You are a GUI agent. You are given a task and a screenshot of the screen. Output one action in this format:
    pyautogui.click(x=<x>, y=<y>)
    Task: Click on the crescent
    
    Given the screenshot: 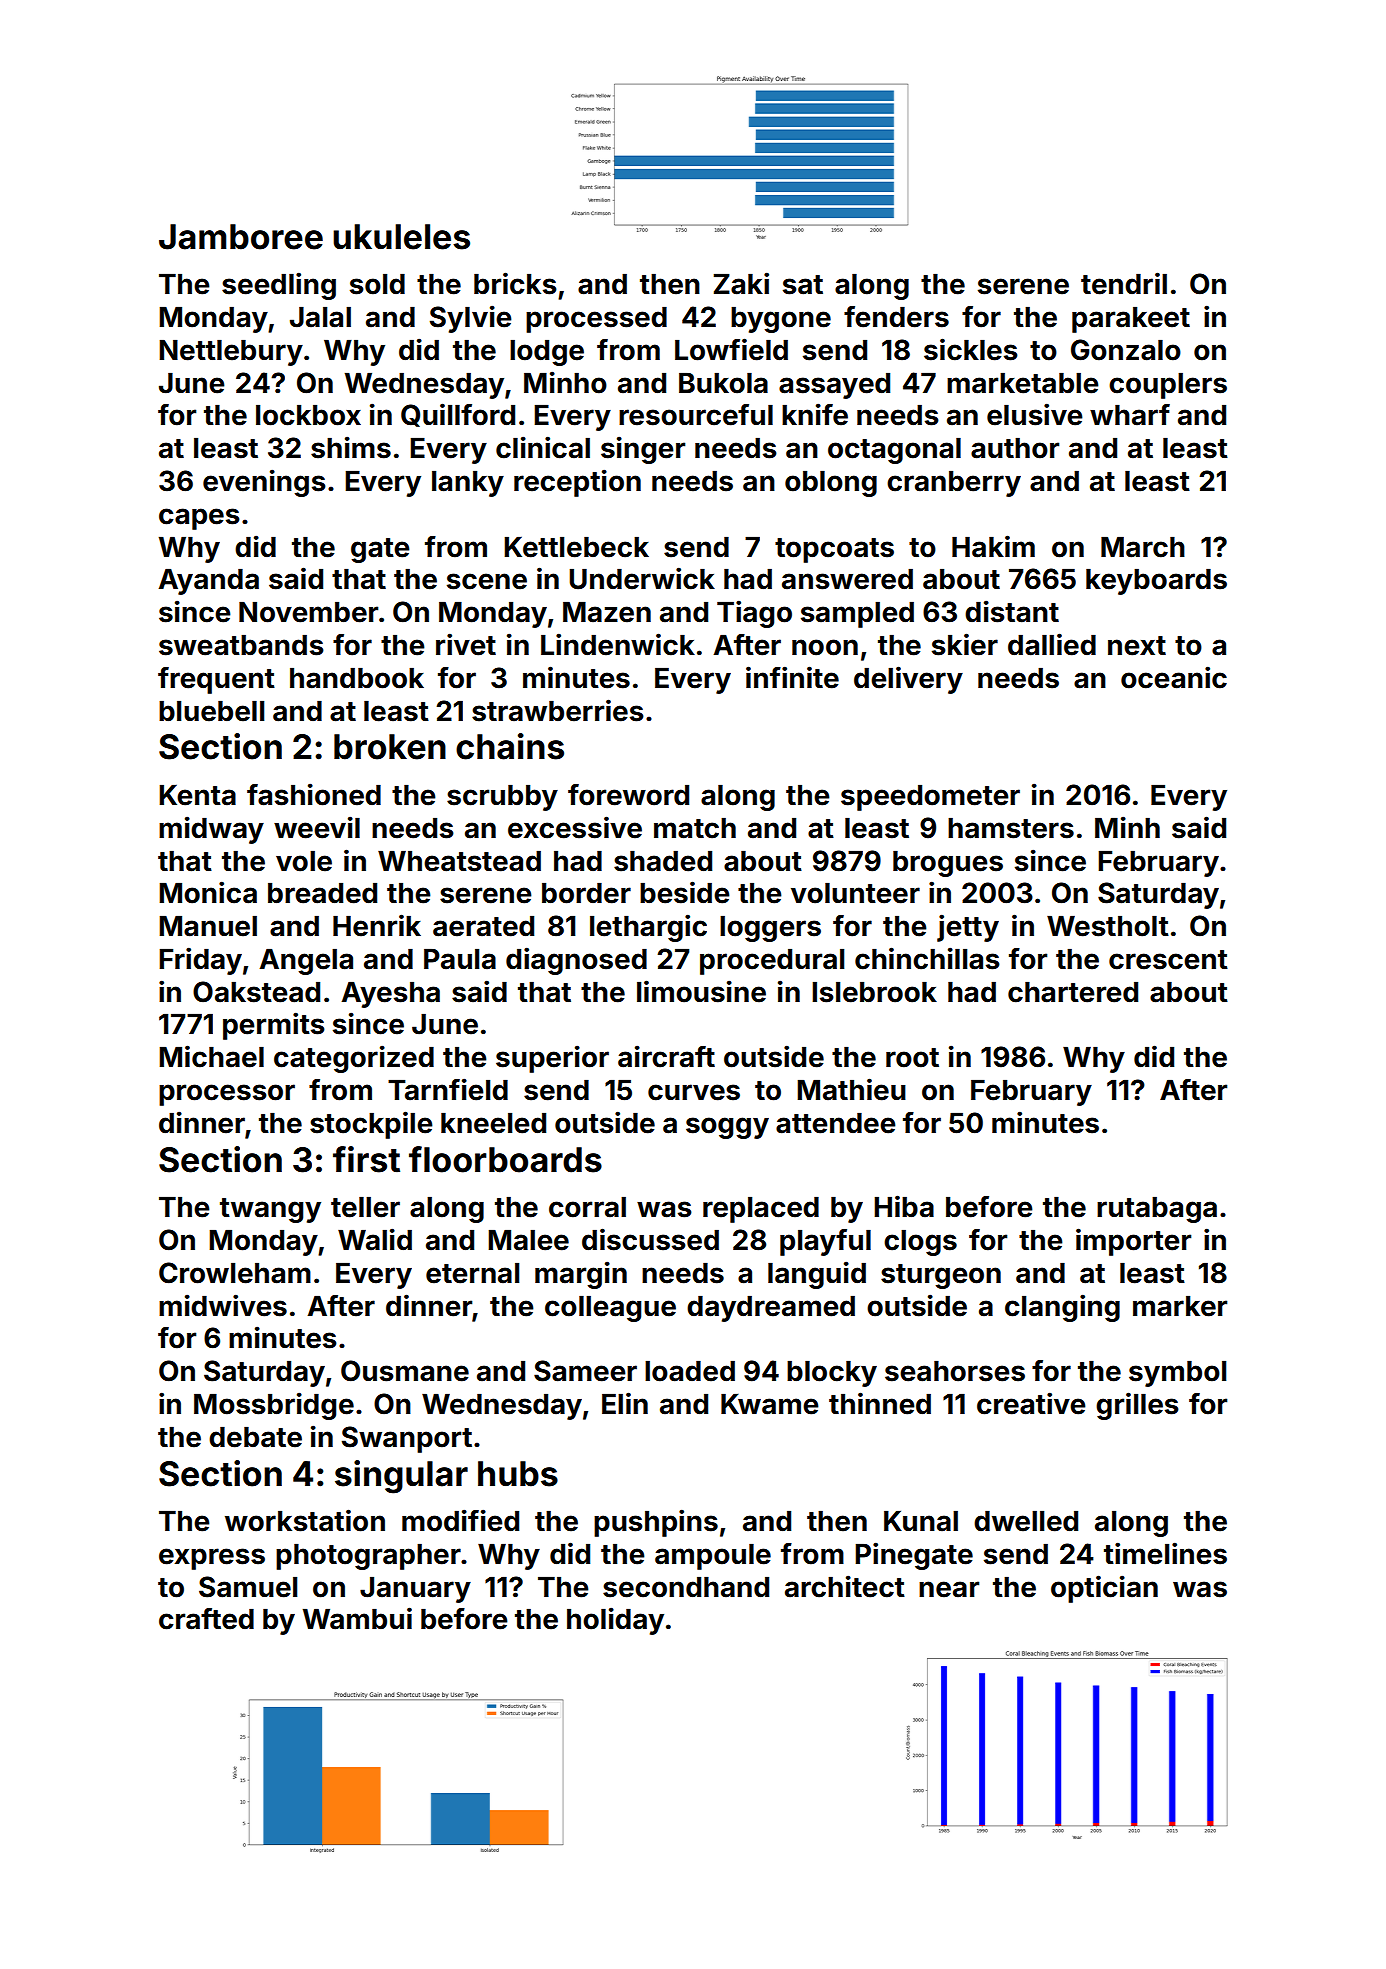 What is the action you would take?
    pyautogui.click(x=1168, y=960)
